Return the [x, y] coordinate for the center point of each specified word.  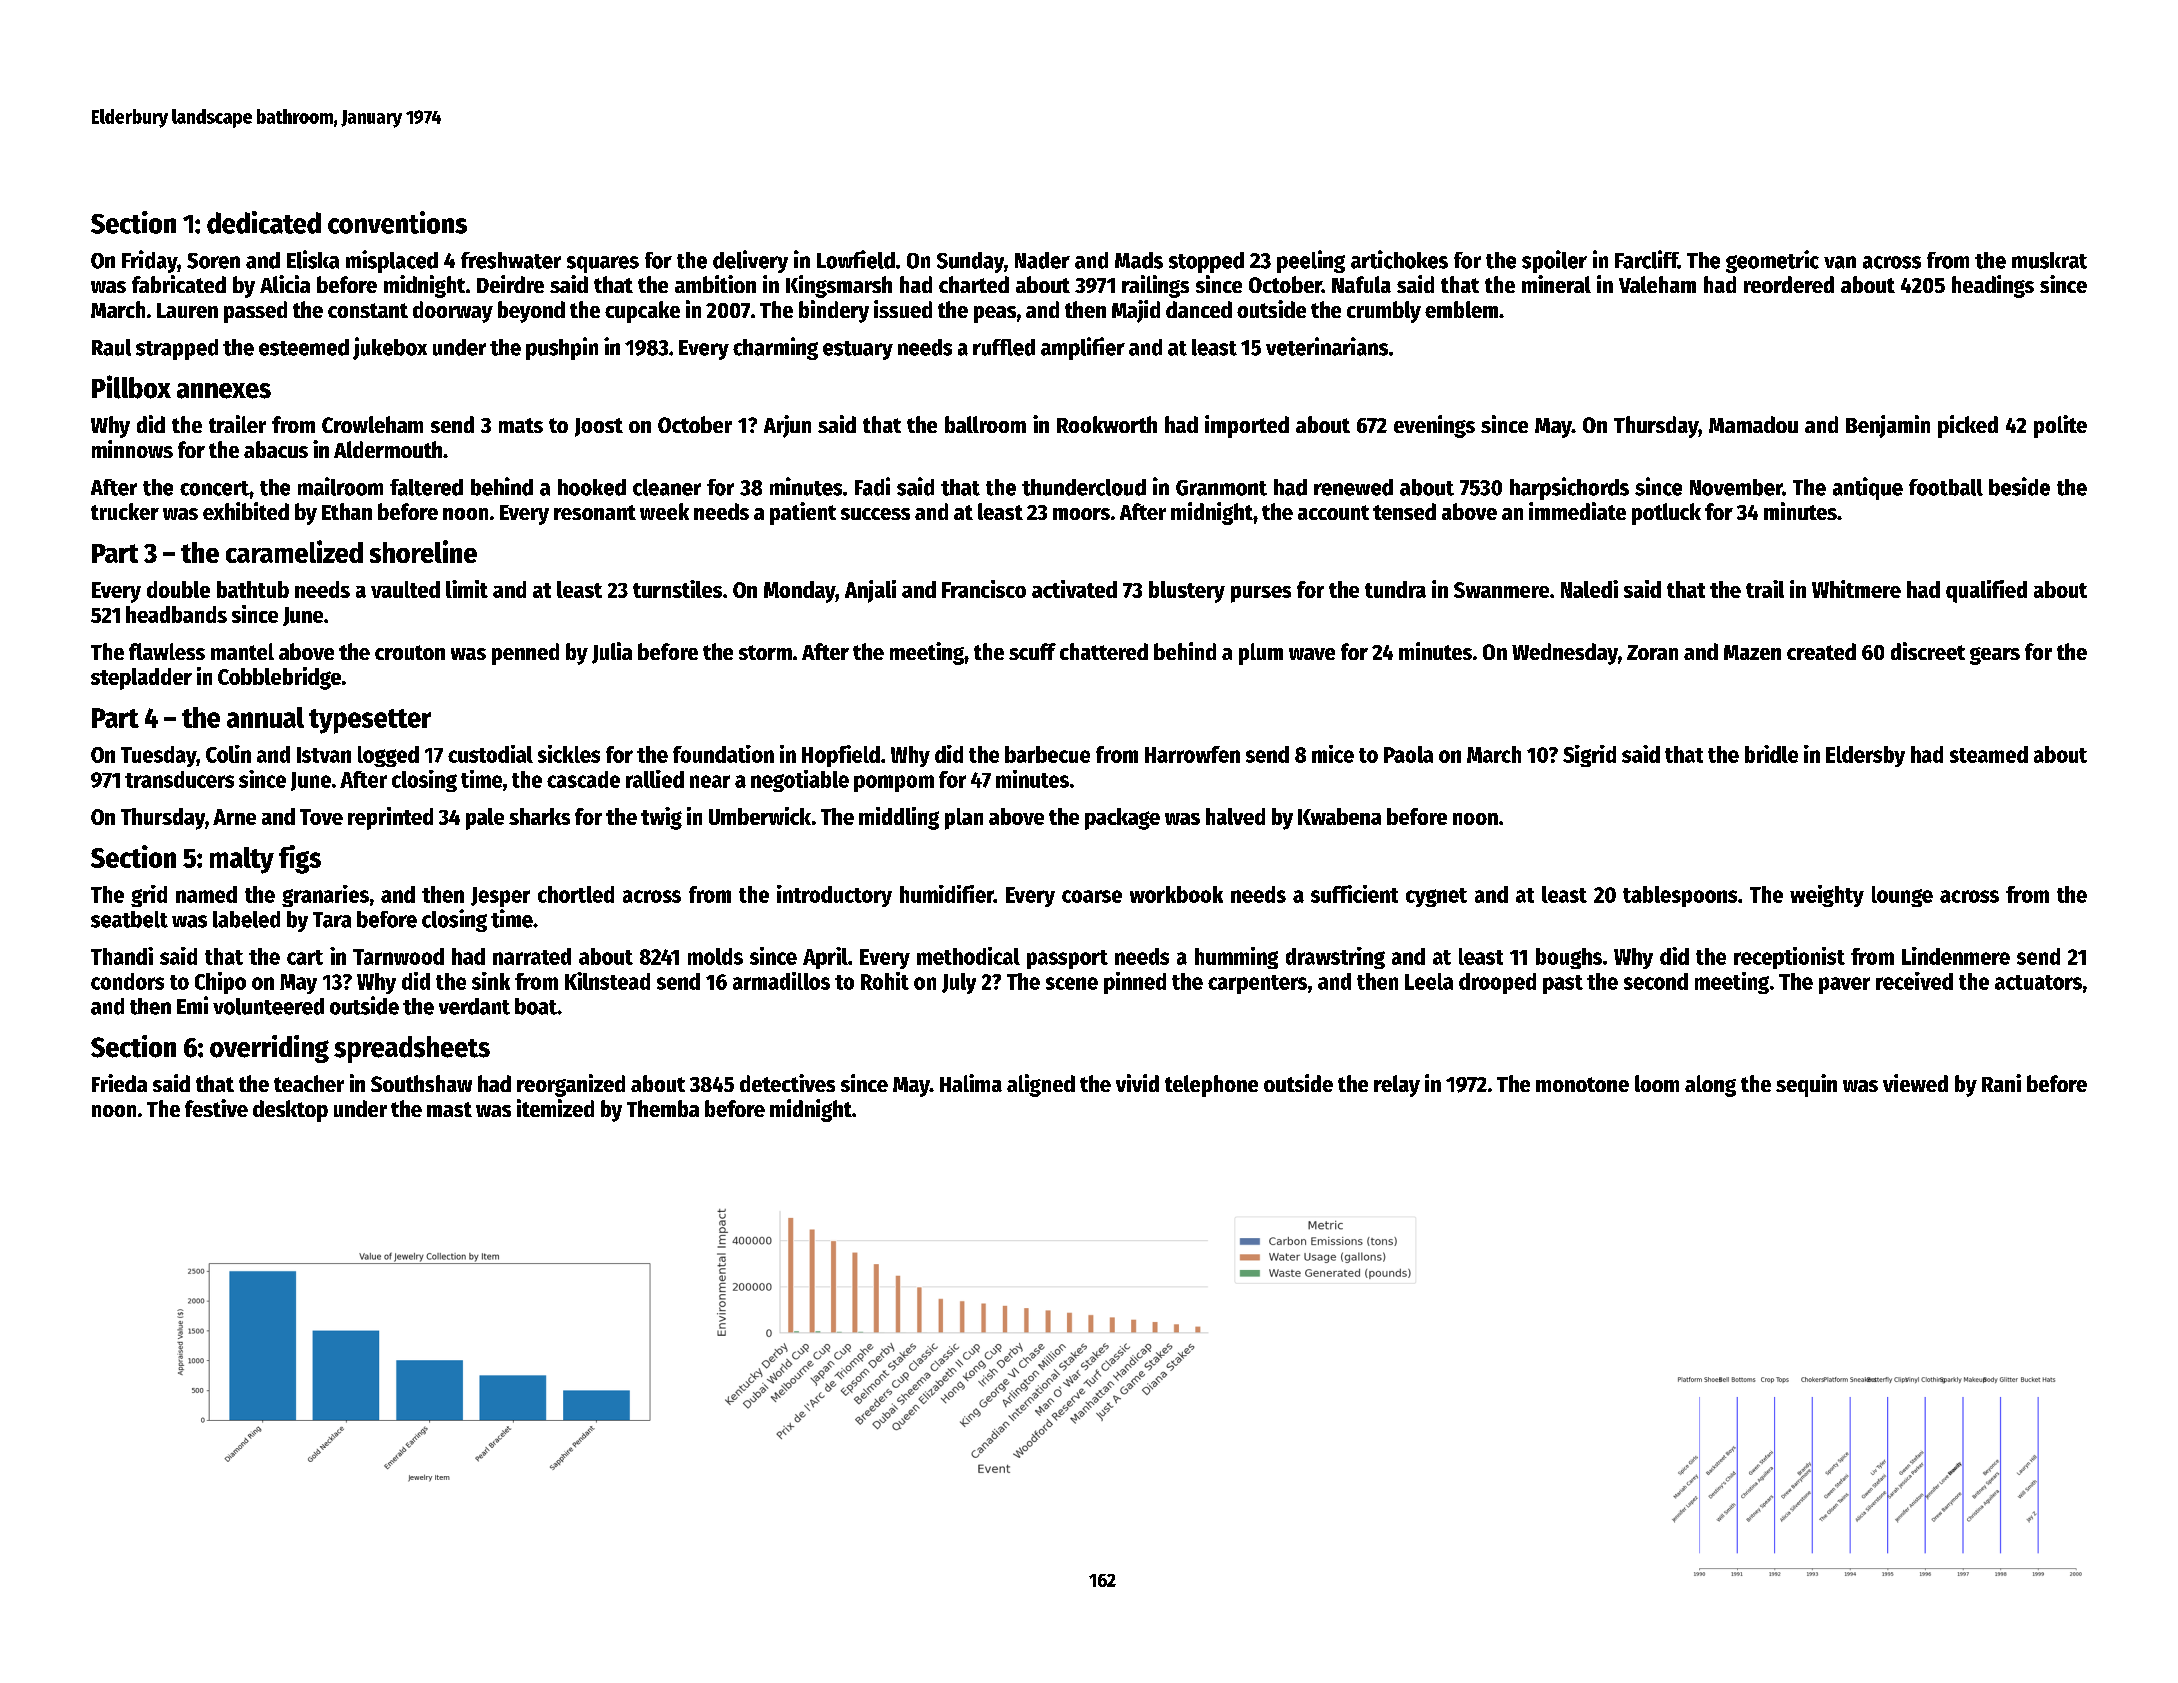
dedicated [264, 222]
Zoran [1652, 652]
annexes [224, 391]
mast [449, 1109]
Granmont [1221, 488]
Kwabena [1339, 816]
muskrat [2049, 260]
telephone [1211, 1086]
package [1122, 819]
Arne [234, 817]
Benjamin [1888, 426]
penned [525, 654]
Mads [1139, 260]
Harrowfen [1192, 754]
